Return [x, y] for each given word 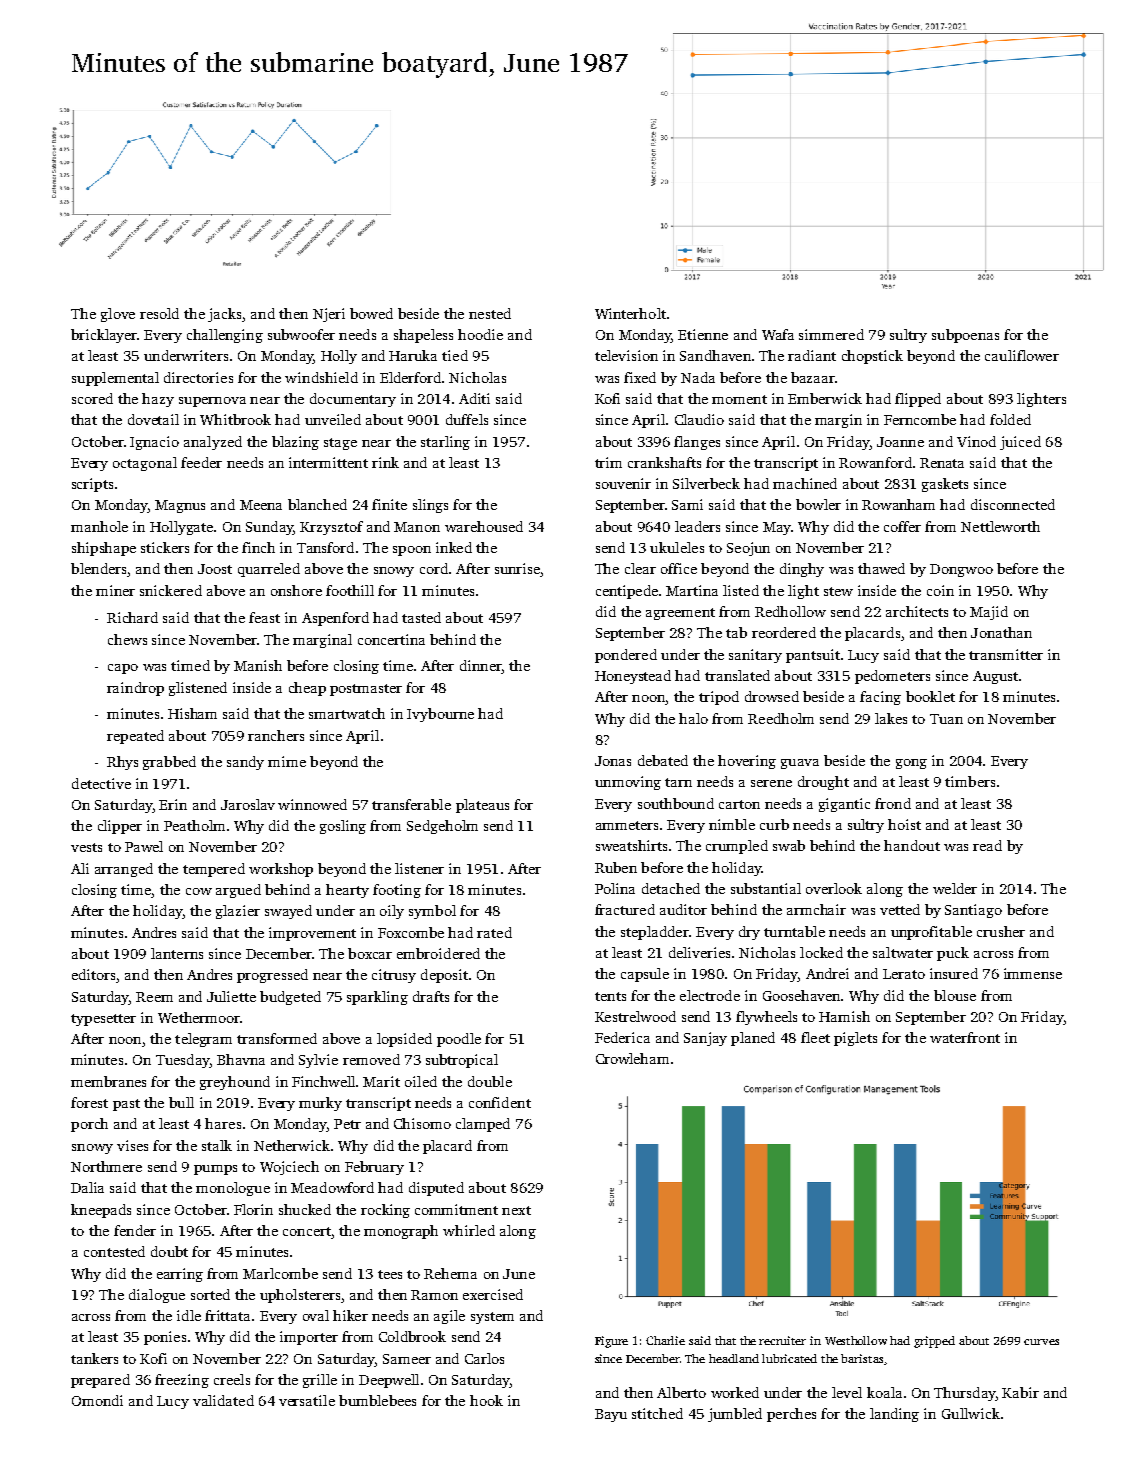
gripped [934, 1342]
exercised [493, 1294]
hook [486, 1400]
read [987, 845]
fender [135, 1230]
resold [159, 313]
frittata [227, 1315]
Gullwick [971, 1413]
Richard [132, 617]
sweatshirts [631, 845]
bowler [818, 504]
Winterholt [630, 313]
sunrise [517, 568]
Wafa [778, 334]
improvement [312, 934]
